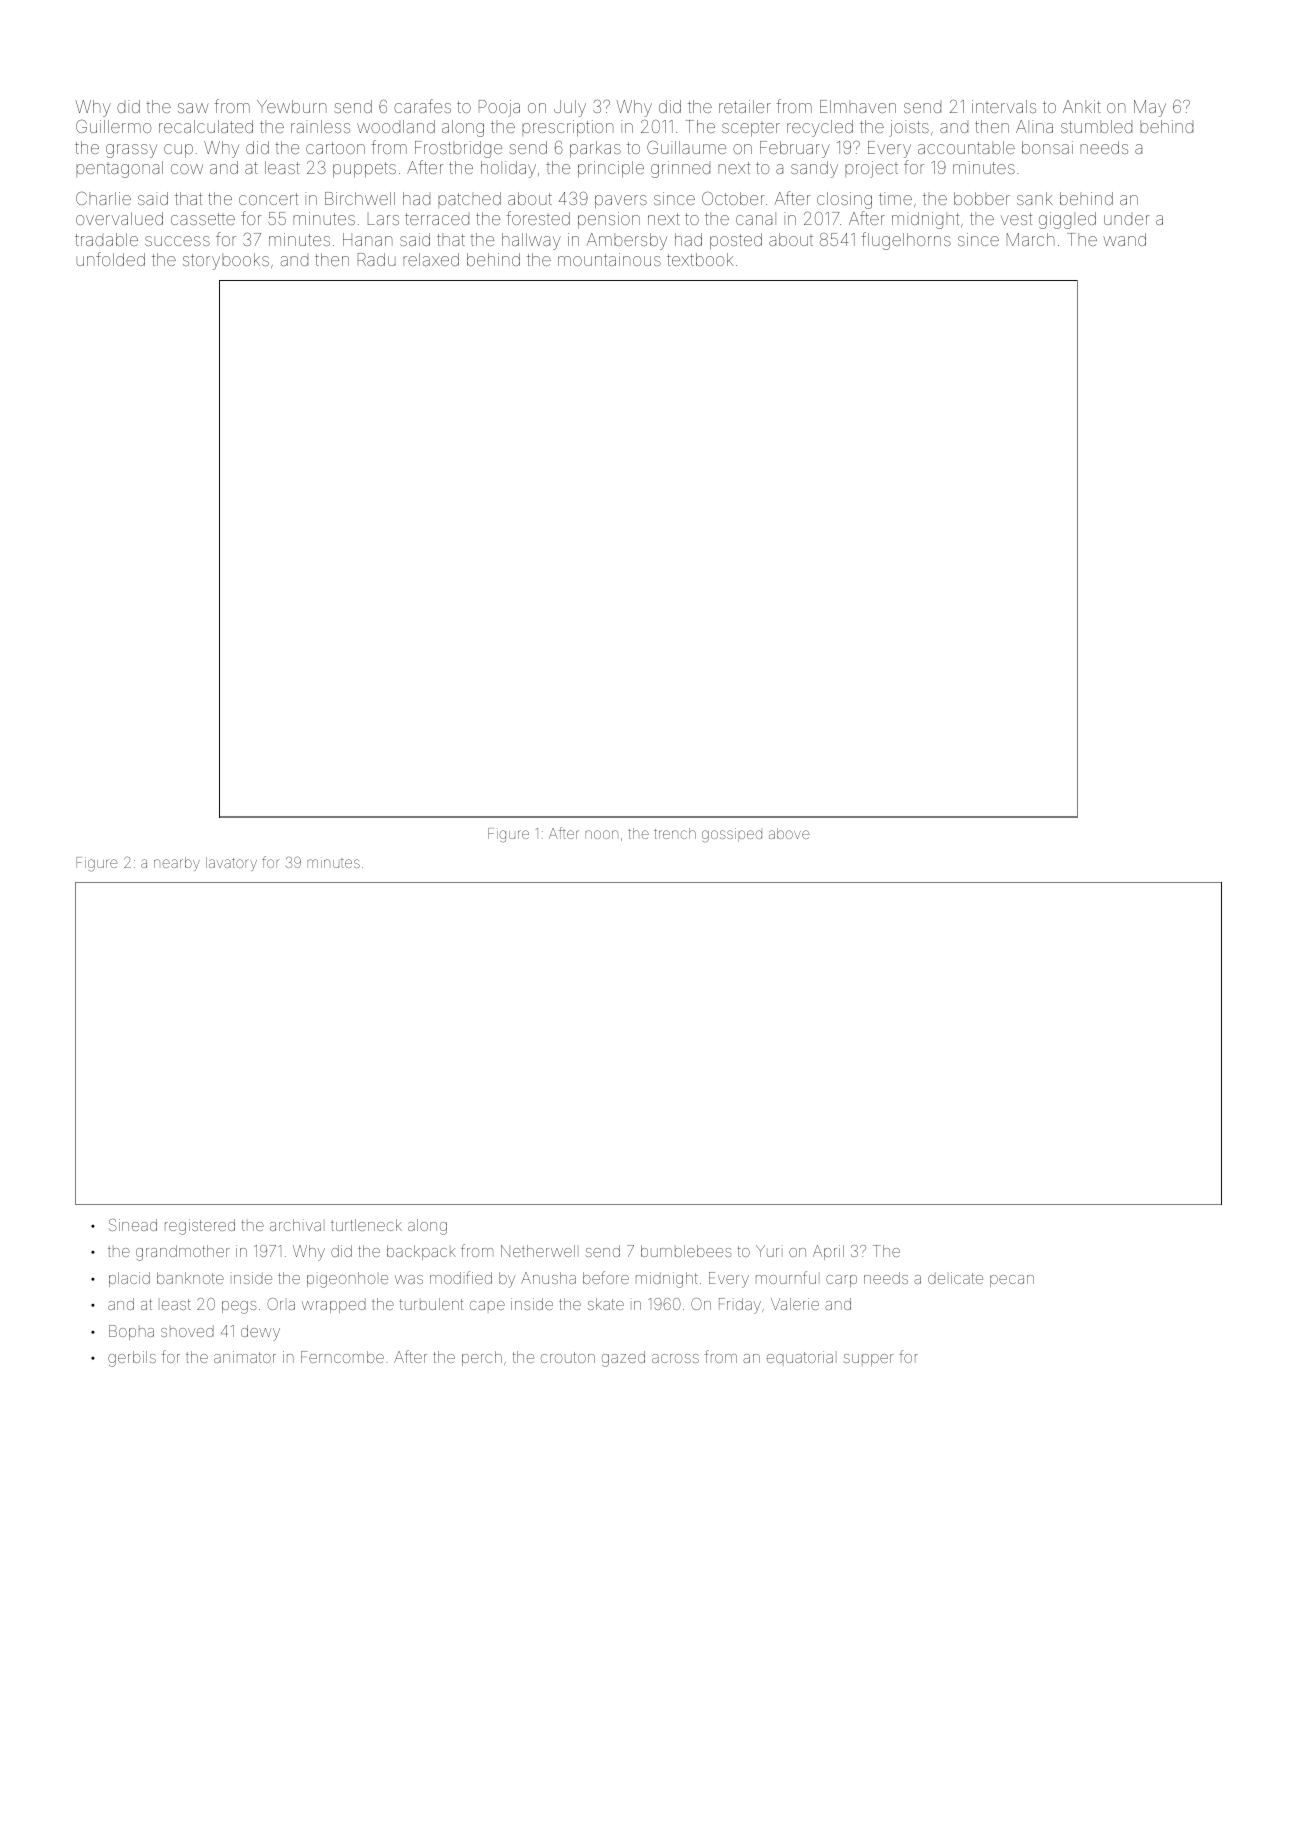  What do you see at coordinates (1124, 239) in the screenshot?
I see `wand` at bounding box center [1124, 239].
